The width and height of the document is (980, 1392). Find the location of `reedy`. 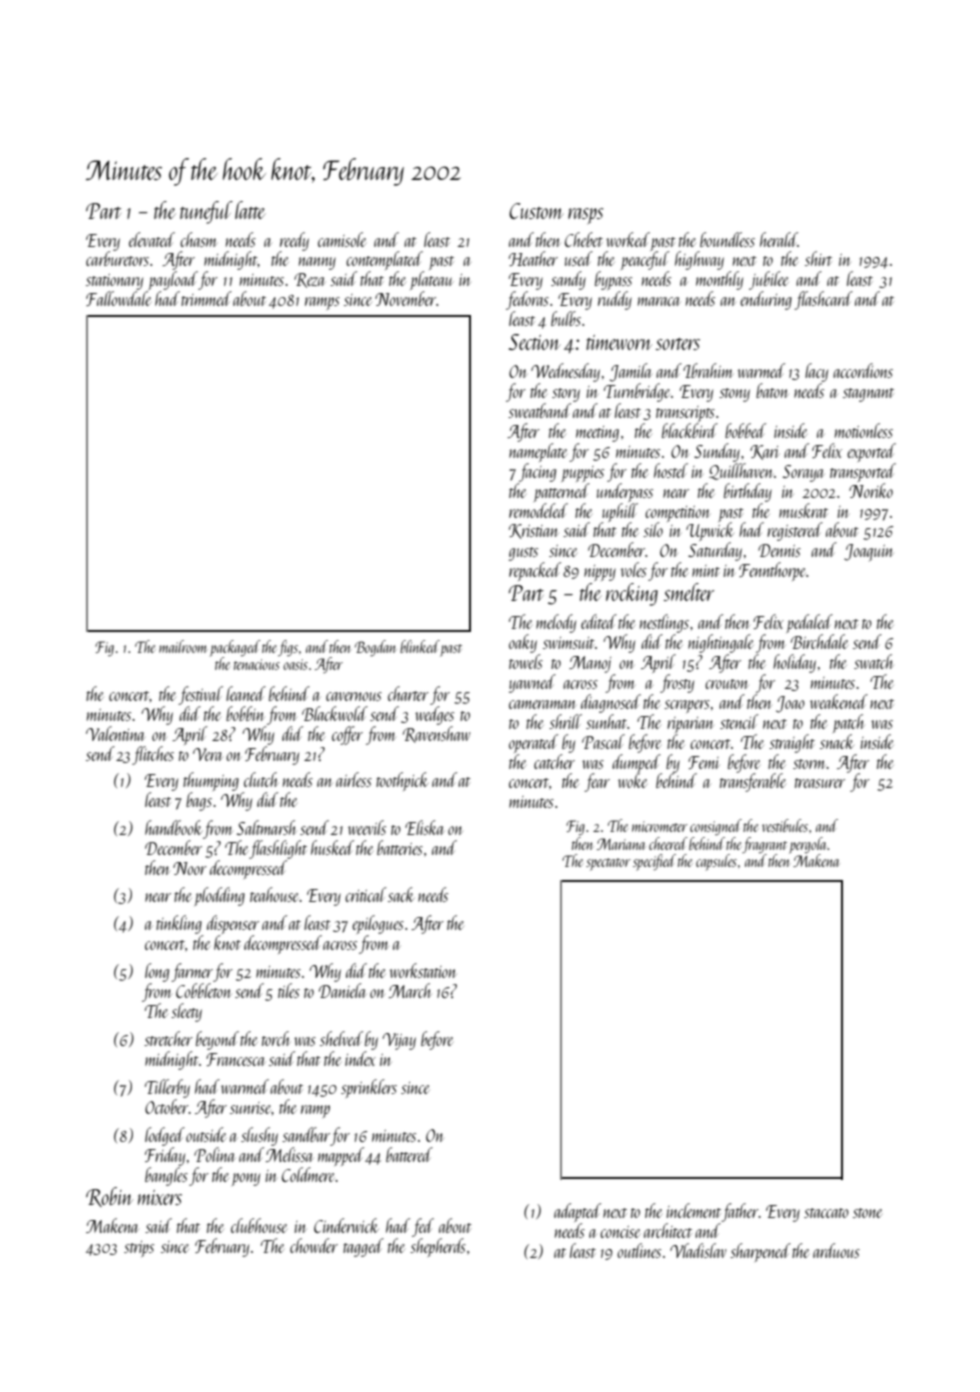

reedy is located at coordinates (294, 241).
